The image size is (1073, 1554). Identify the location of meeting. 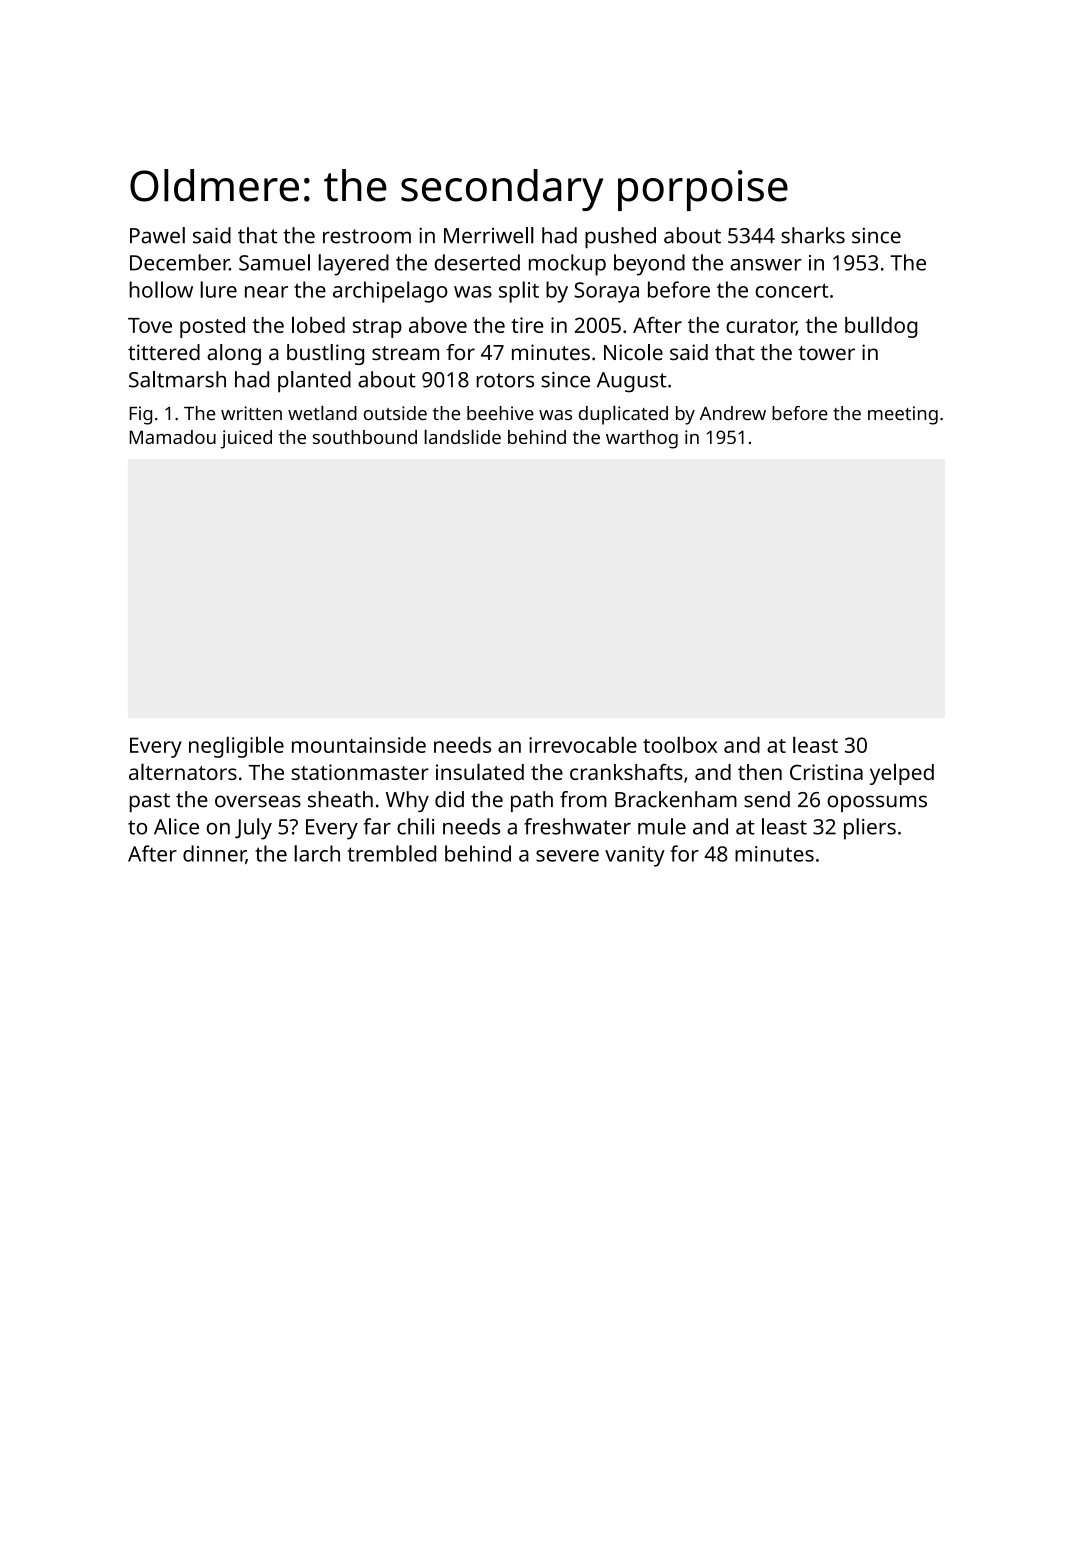
(903, 415).
